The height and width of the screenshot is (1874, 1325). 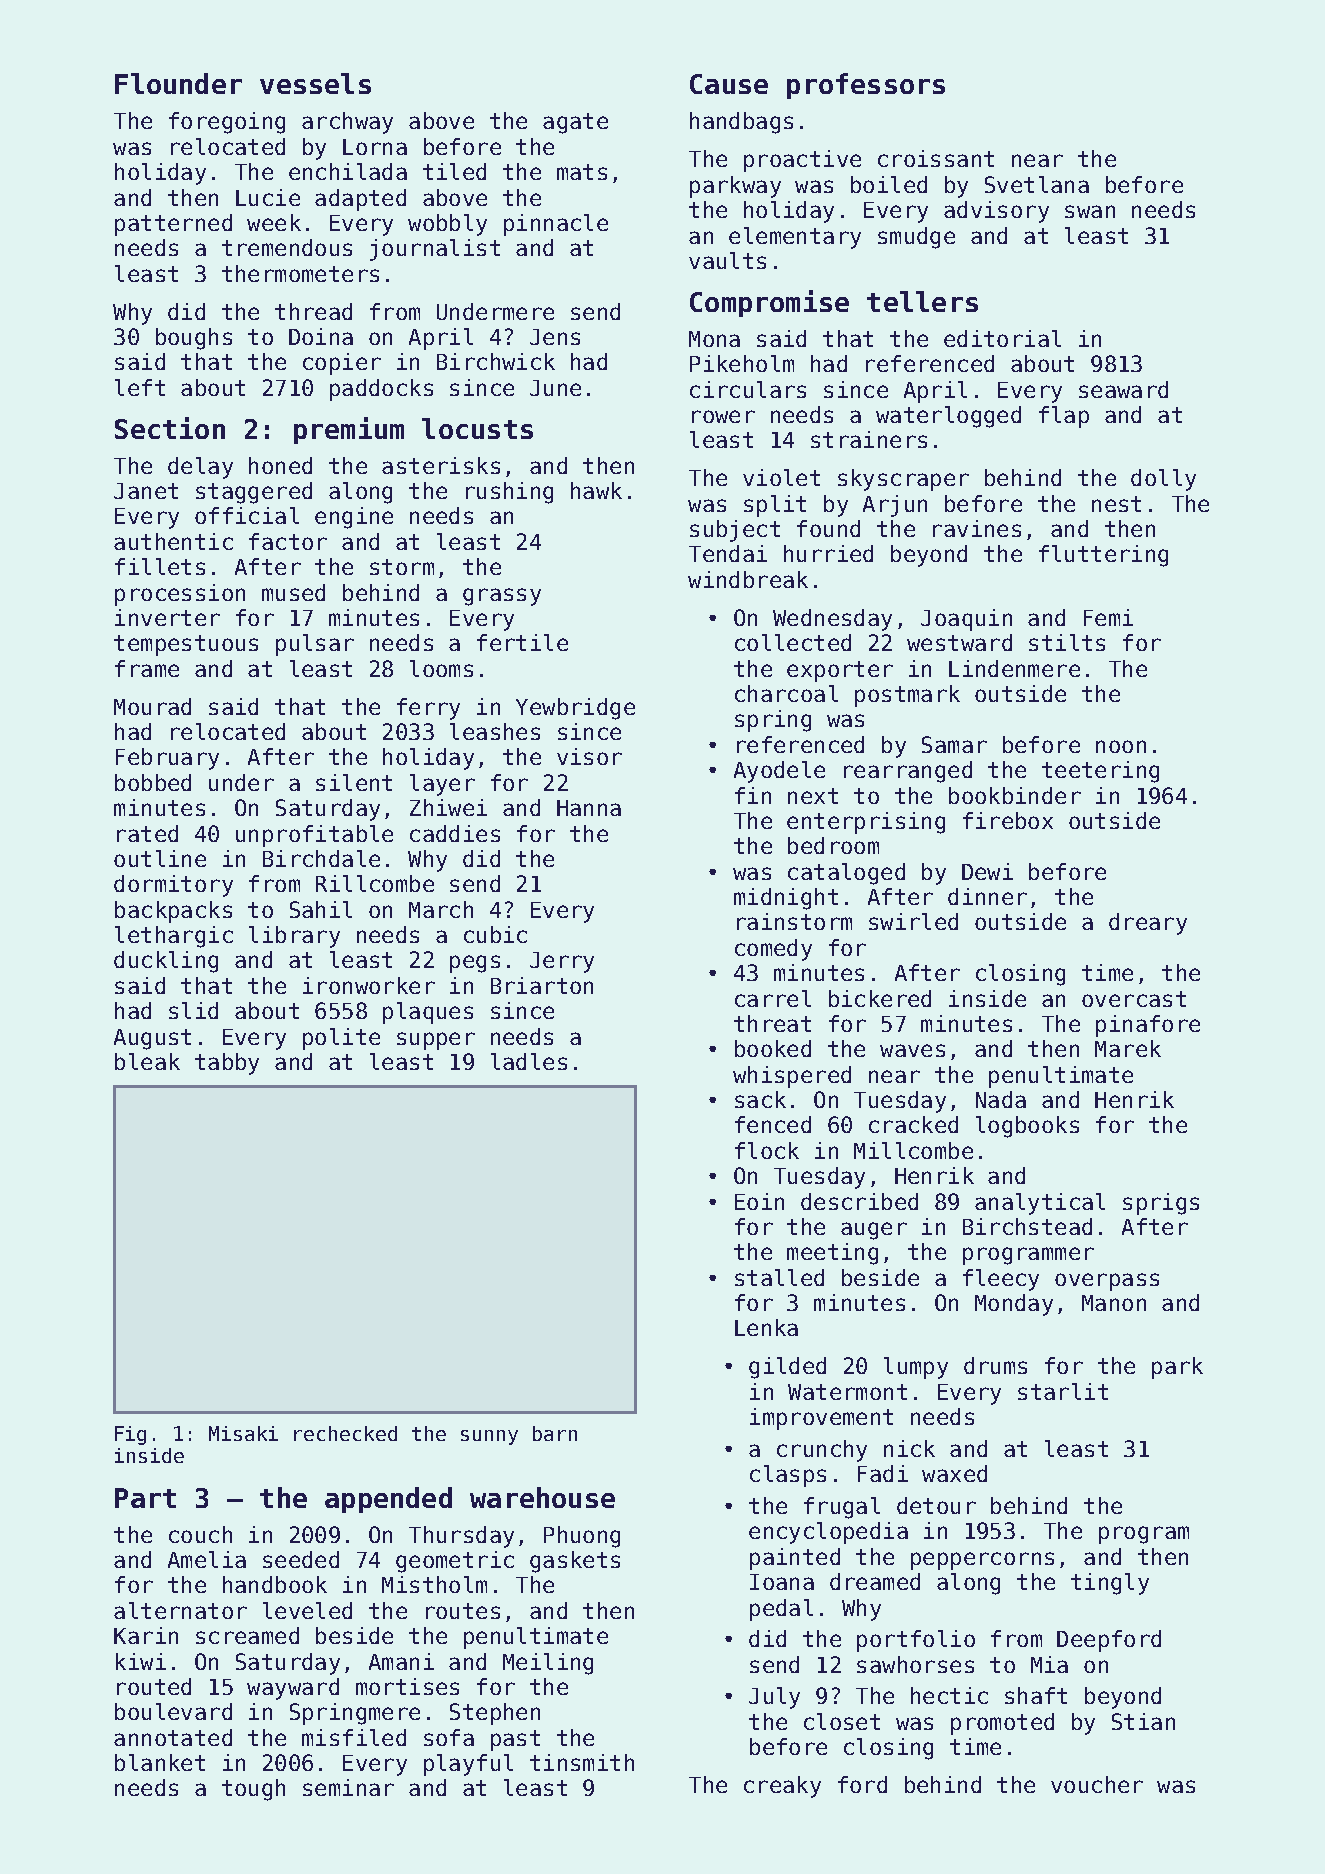 I want to click on screamed, so click(x=247, y=1635).
